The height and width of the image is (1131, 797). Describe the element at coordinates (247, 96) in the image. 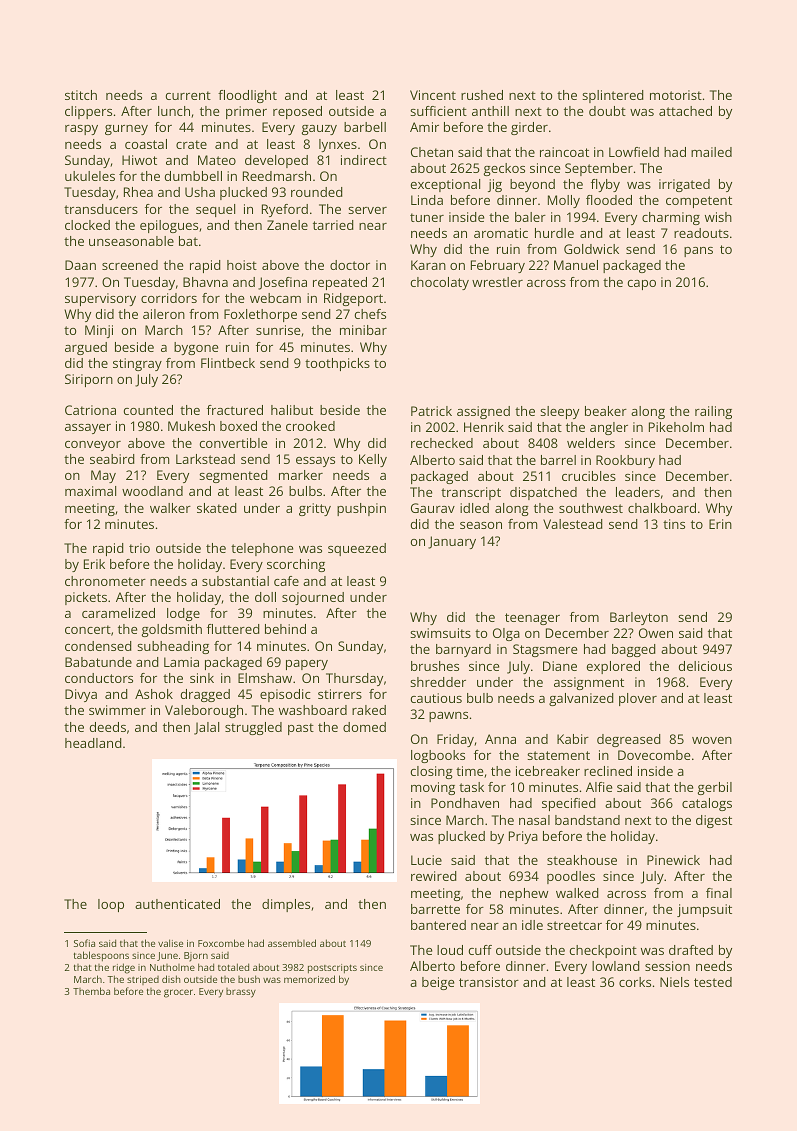

I see `floodlight` at that location.
